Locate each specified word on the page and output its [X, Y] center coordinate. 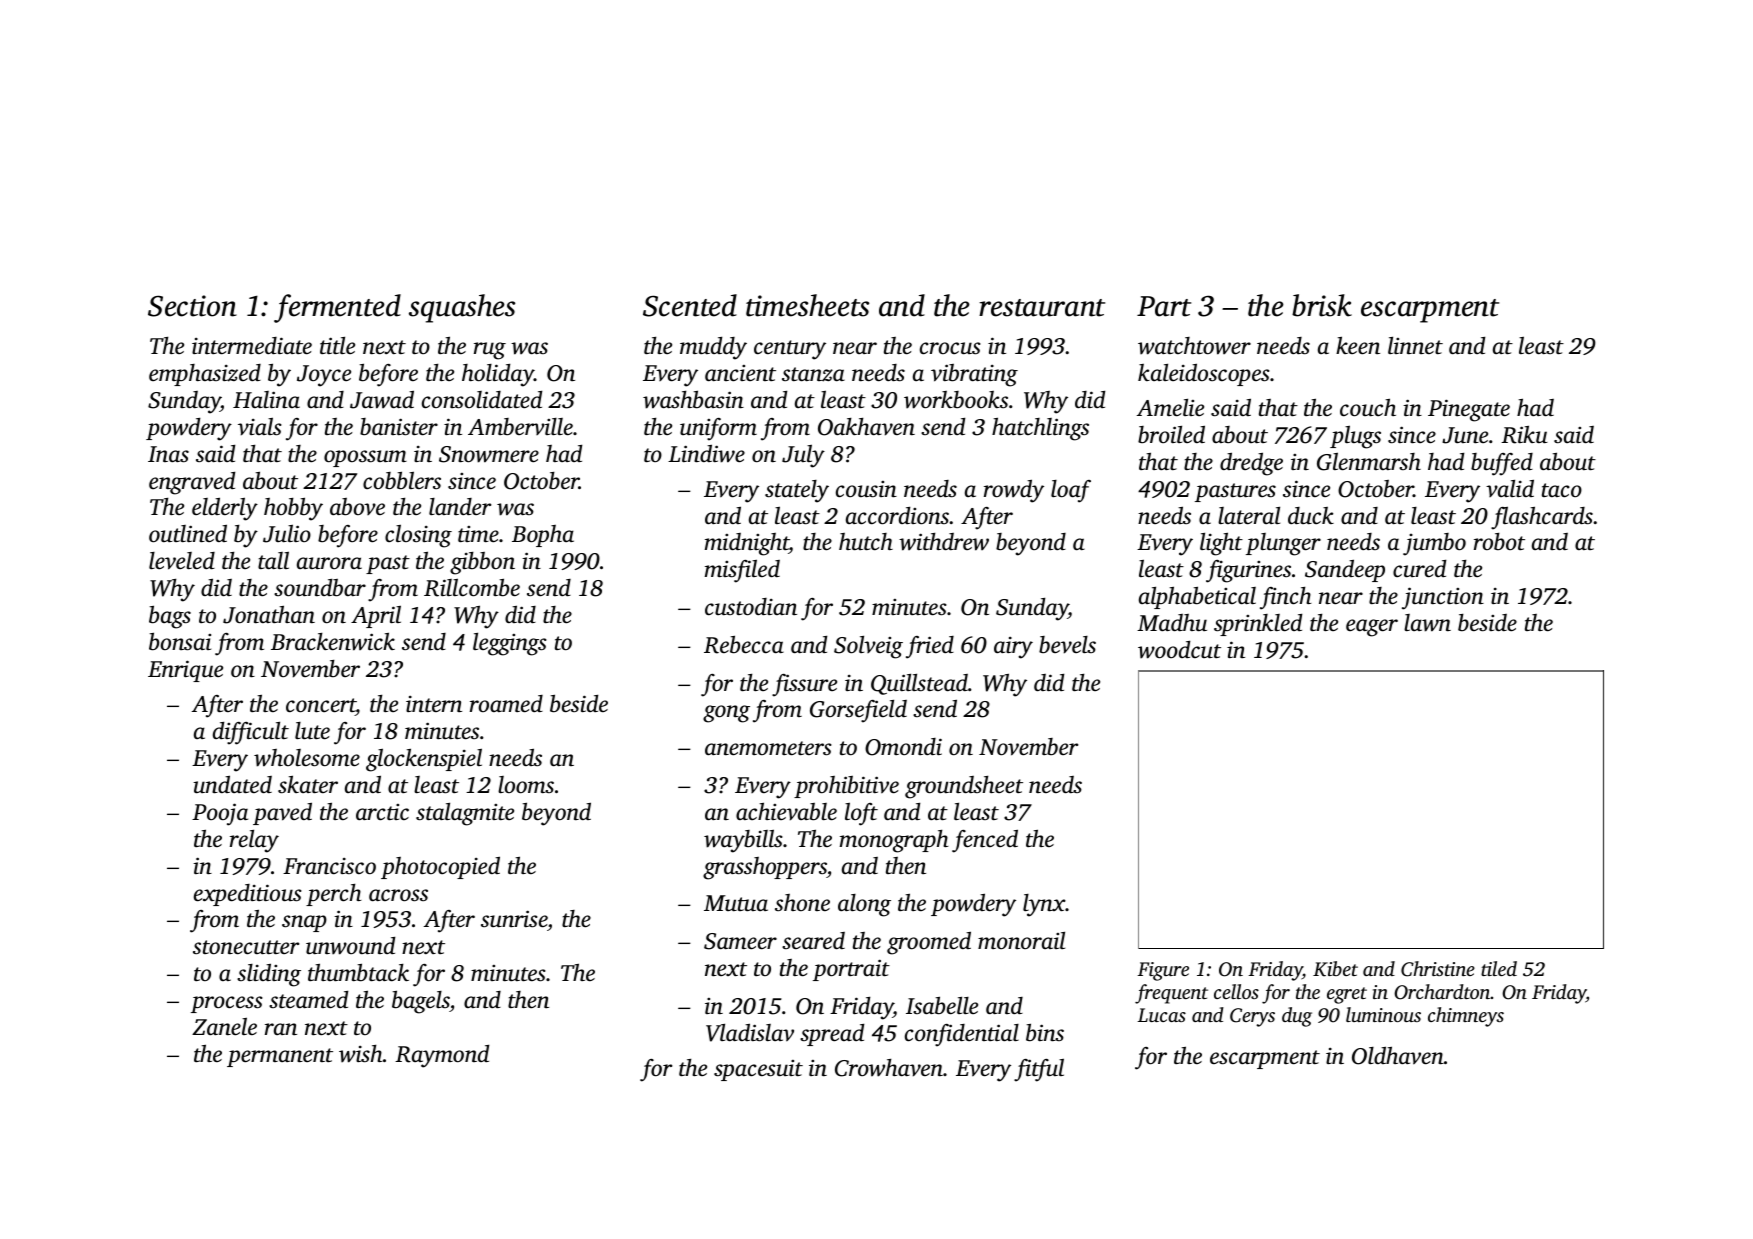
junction [1443, 598]
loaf [1071, 491]
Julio [287, 533]
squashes [462, 308]
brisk [1322, 305]
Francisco [329, 866]
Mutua [736, 903]
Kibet [1335, 969]
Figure [1163, 971]
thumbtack [358, 972]
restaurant [1042, 308]
